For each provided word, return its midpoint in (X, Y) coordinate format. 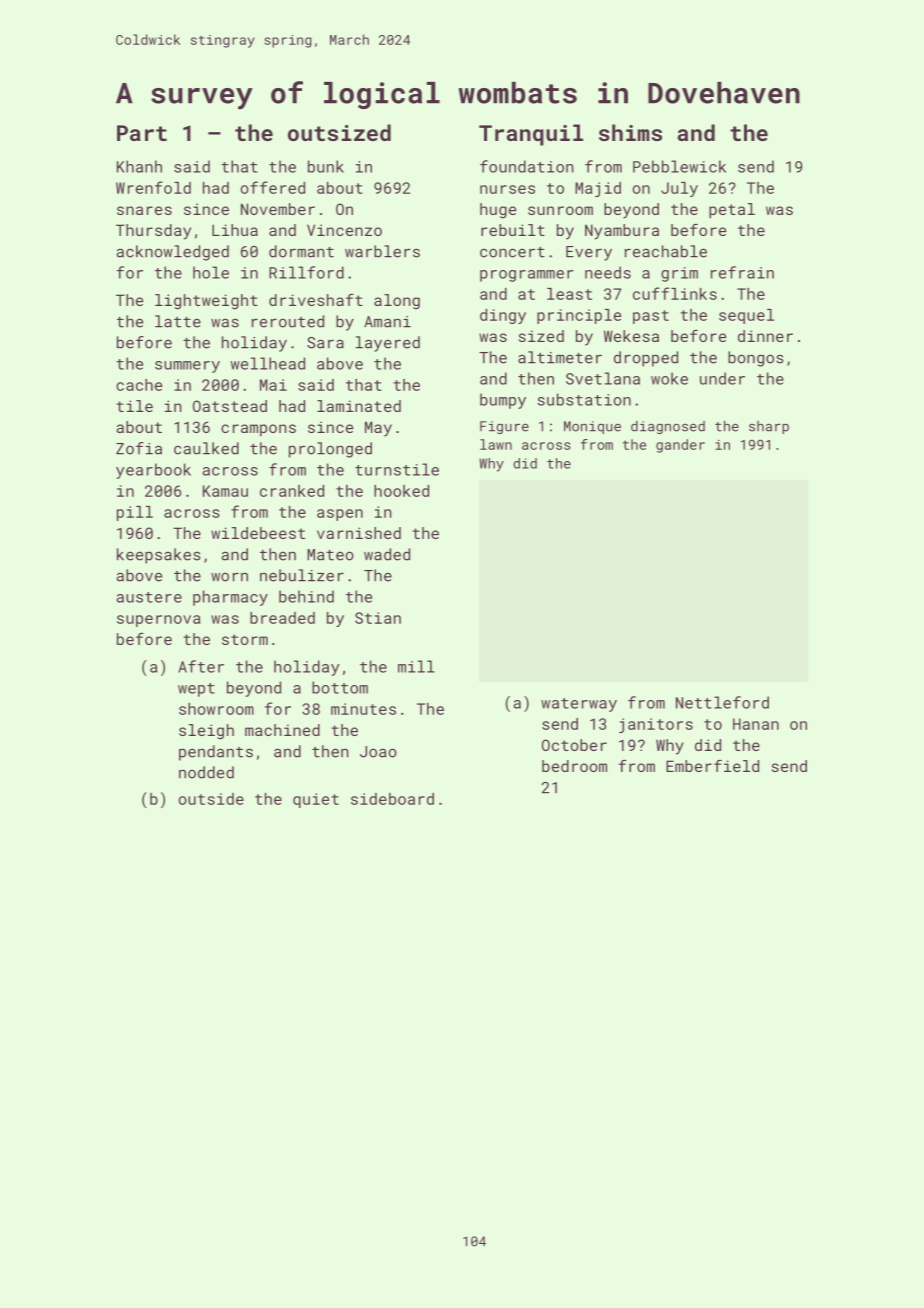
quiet (316, 800)
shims (630, 132)
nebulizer (302, 575)
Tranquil (531, 135)
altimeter (560, 357)
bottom (340, 687)
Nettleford (722, 702)
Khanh (139, 166)
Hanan (756, 724)
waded (387, 554)
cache (139, 385)
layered (388, 344)
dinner (765, 336)
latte (178, 321)
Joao (378, 752)
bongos (756, 359)
